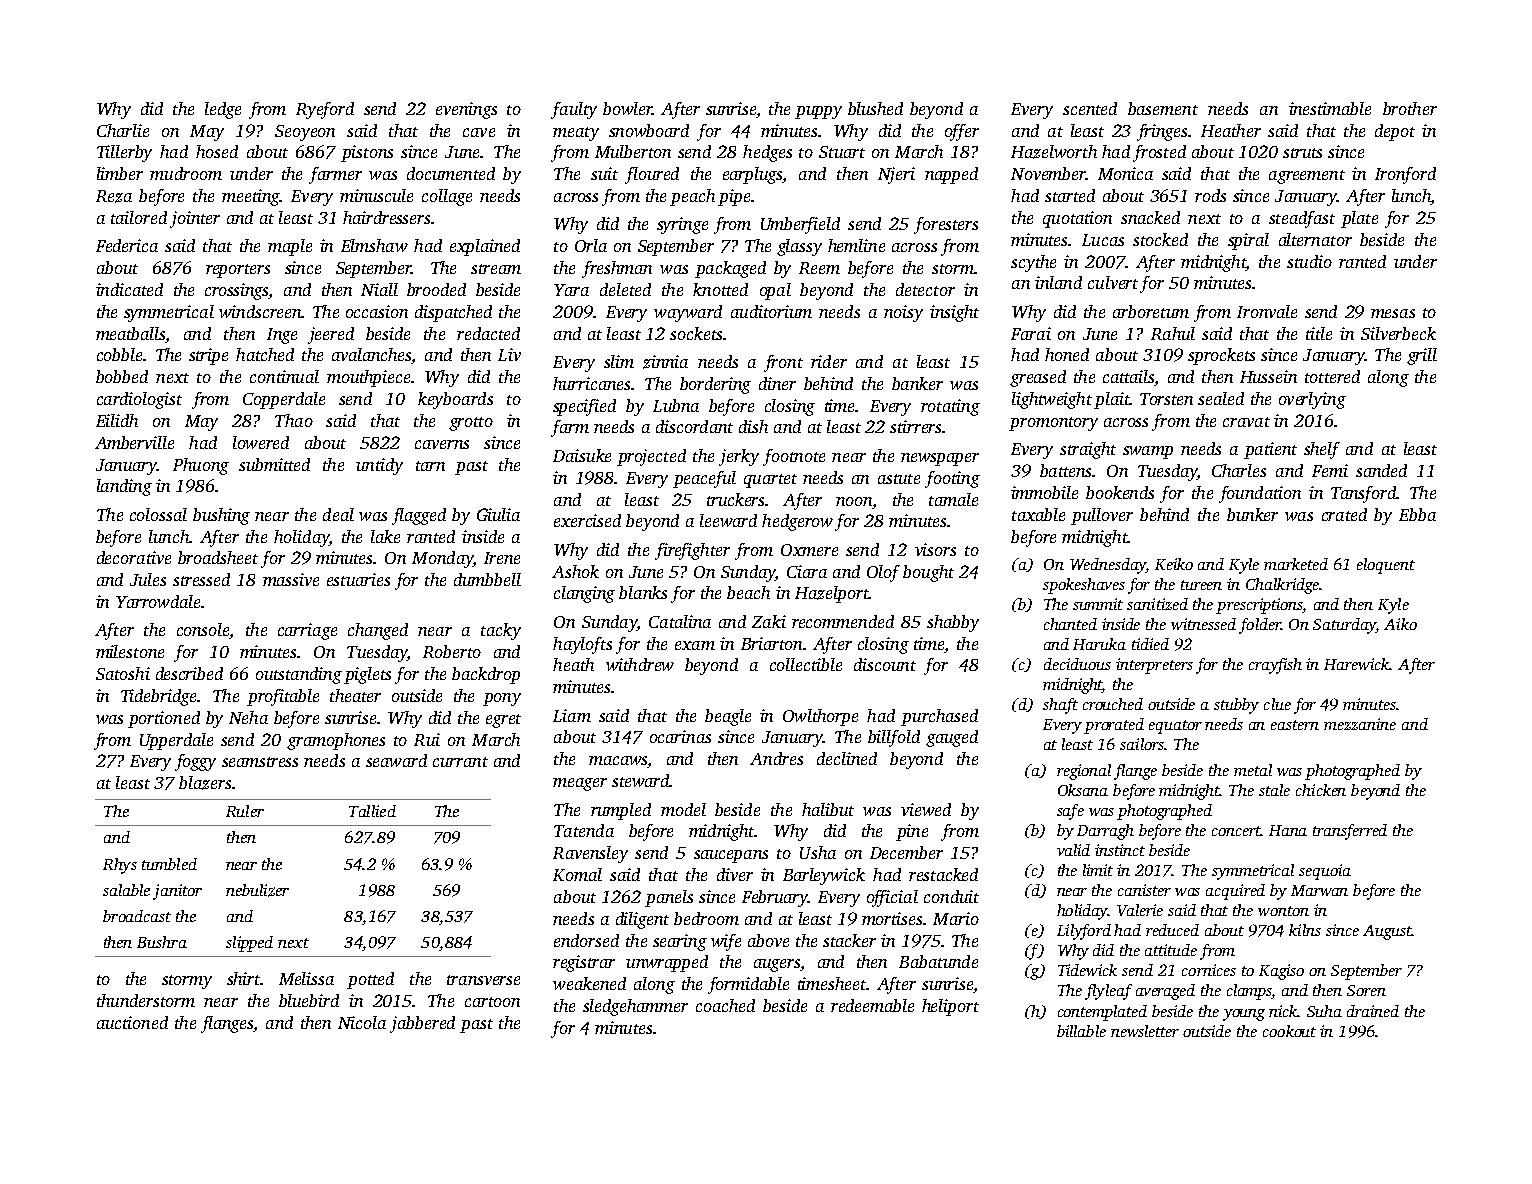 Image resolution: width=1532 pixels, height=1184 pixels. Describe the element at coordinates (1344, 514) in the image. I see `crated` at that location.
